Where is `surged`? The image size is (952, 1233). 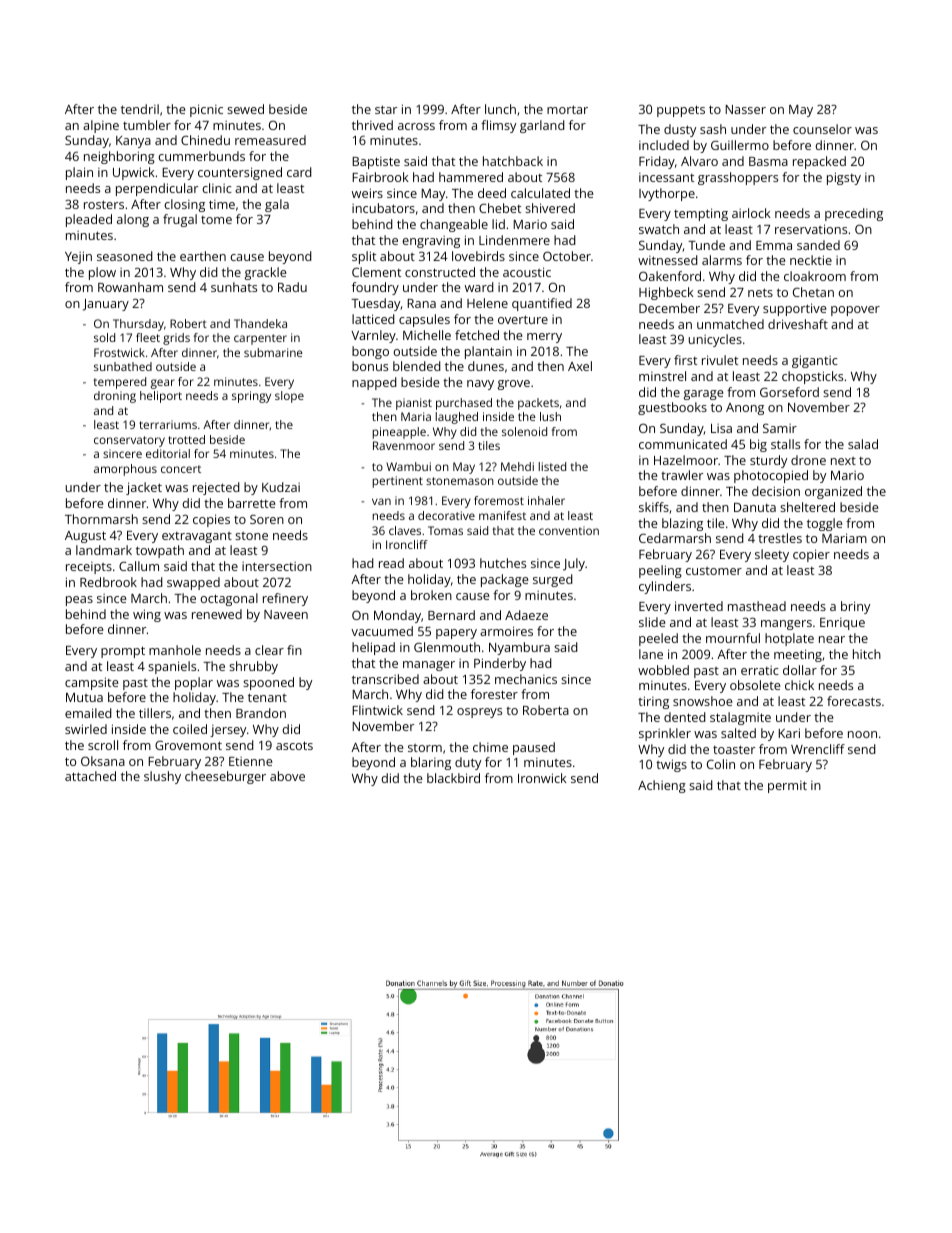 surged is located at coordinates (553, 580).
